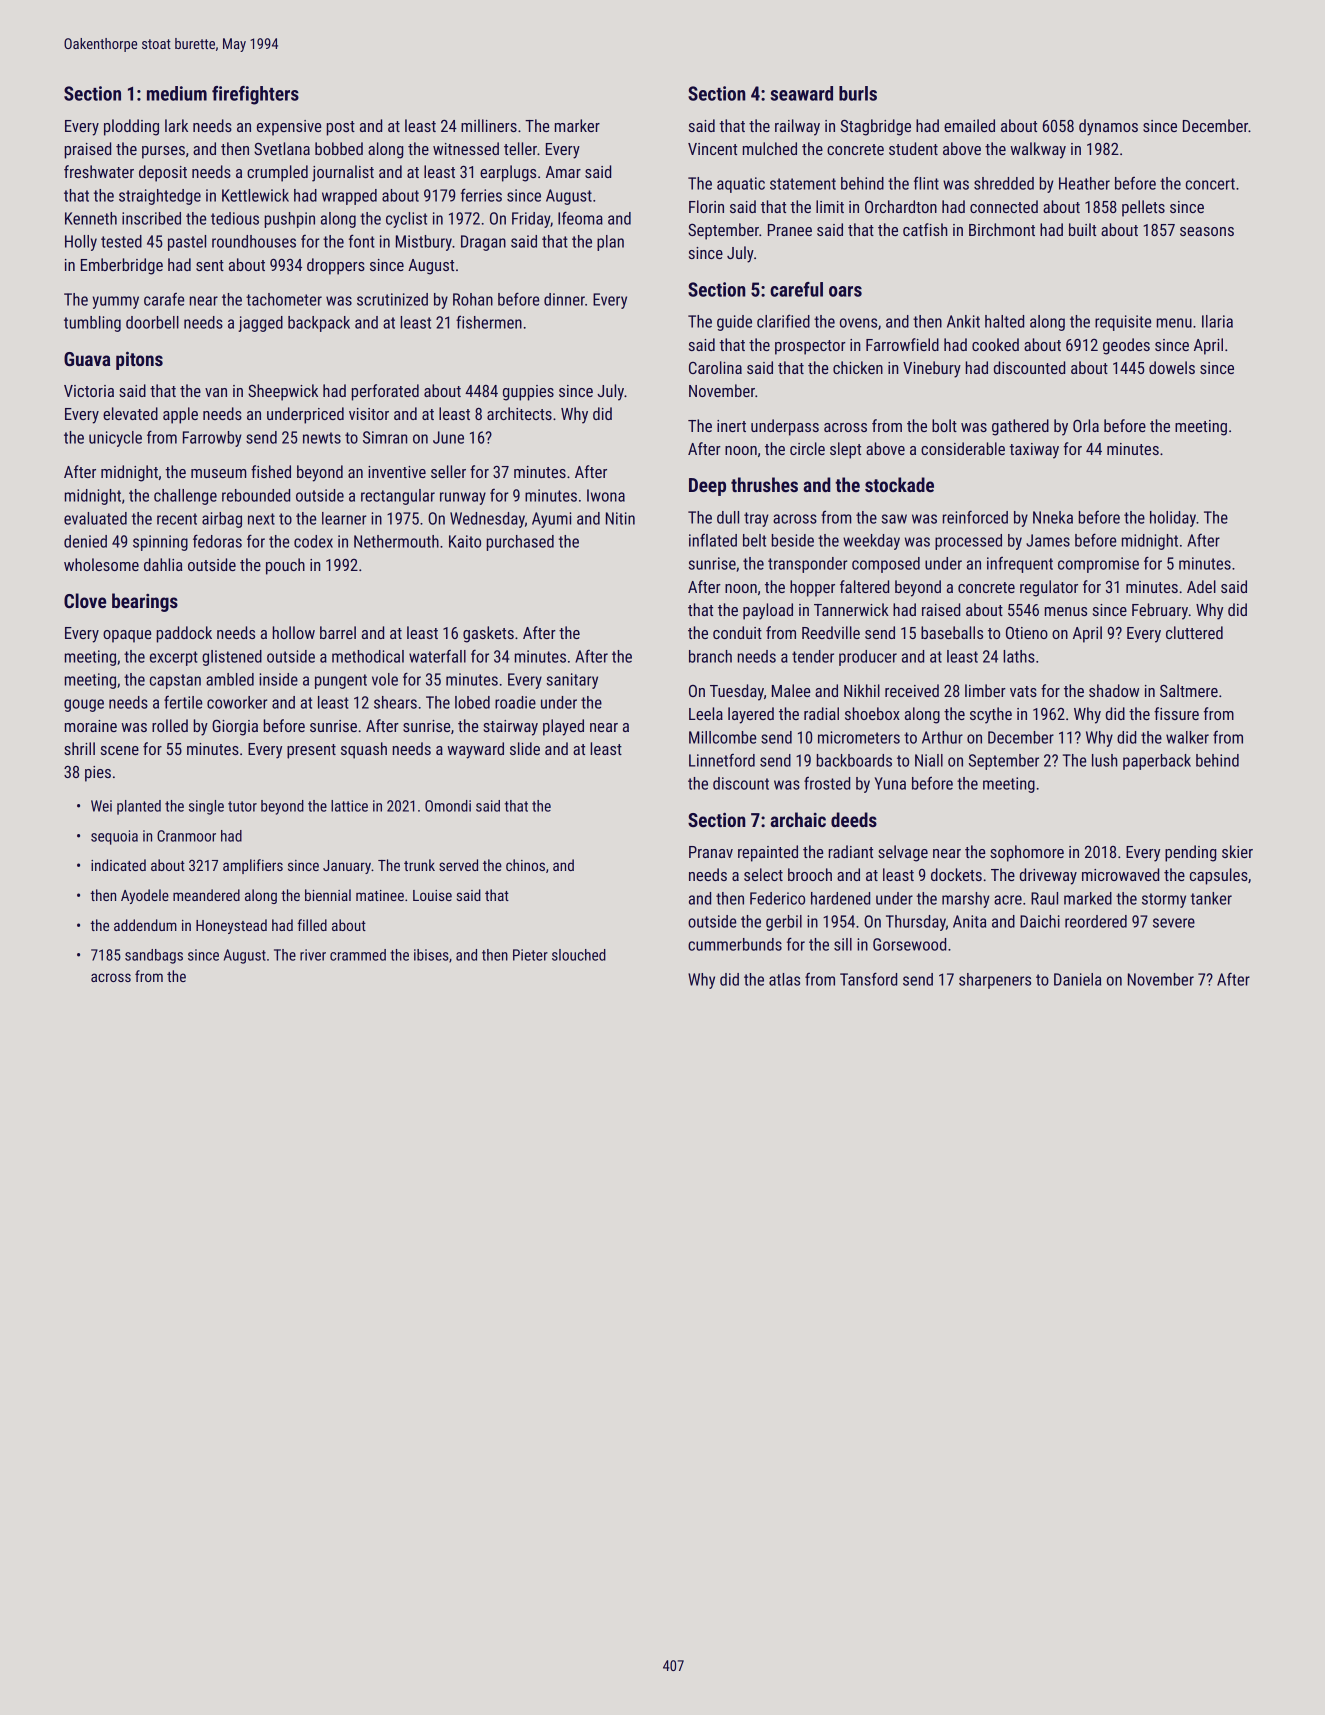 This page has width=1325, height=1715. What do you see at coordinates (751, 715) in the page?
I see `layered` at bounding box center [751, 715].
